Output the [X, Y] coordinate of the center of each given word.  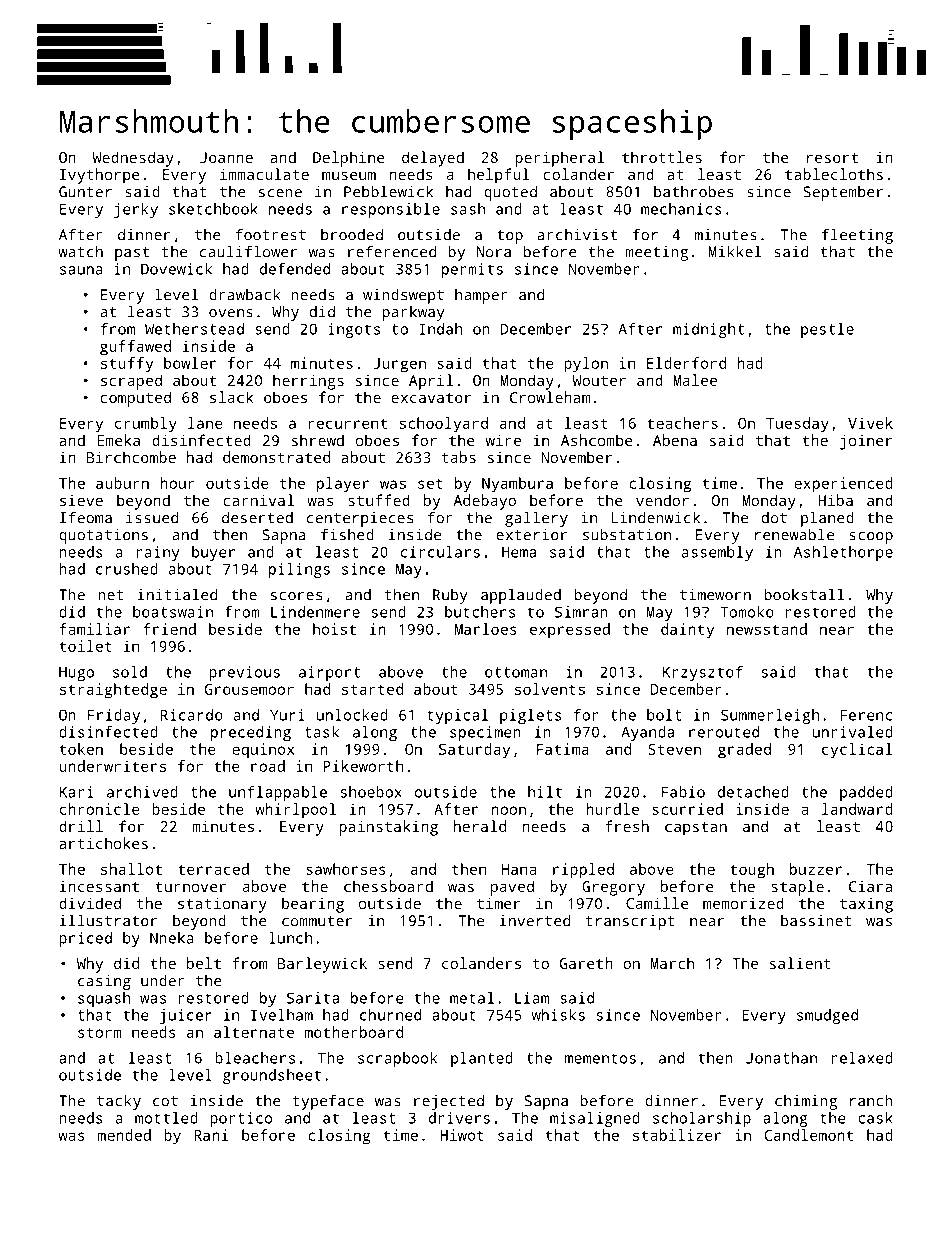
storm [100, 1032]
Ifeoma [86, 517]
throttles [662, 157]
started [372, 689]
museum [349, 176]
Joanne [226, 157]
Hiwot [462, 1135]
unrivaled [853, 732]
